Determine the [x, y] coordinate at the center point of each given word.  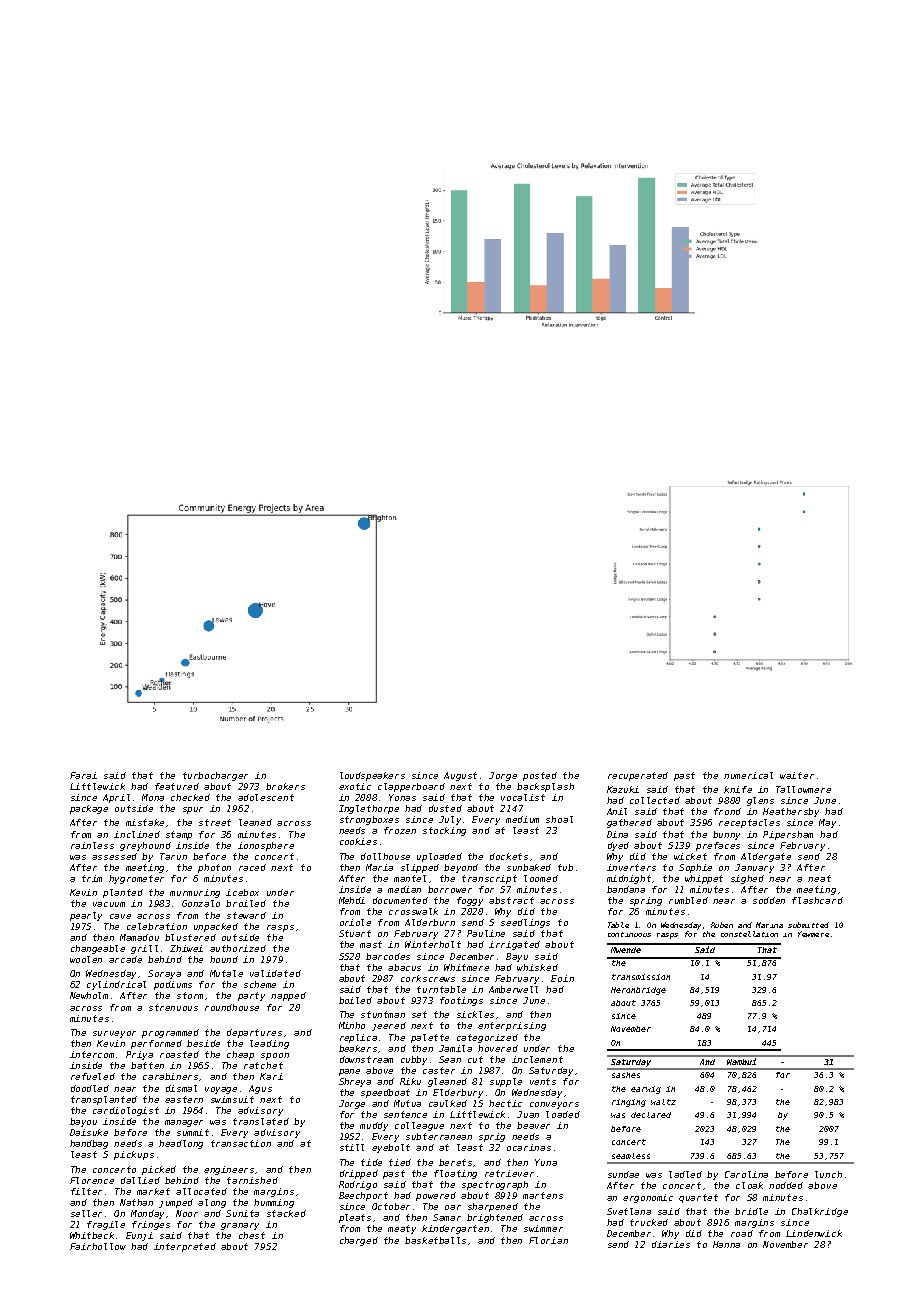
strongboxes [369, 820]
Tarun [173, 856]
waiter [797, 775]
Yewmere [813, 934]
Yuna [546, 1162]
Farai [83, 775]
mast [371, 944]
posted [540, 776]
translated [261, 1121]
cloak [749, 1185]
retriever [509, 1173]
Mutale [226, 973]
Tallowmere [803, 789]
